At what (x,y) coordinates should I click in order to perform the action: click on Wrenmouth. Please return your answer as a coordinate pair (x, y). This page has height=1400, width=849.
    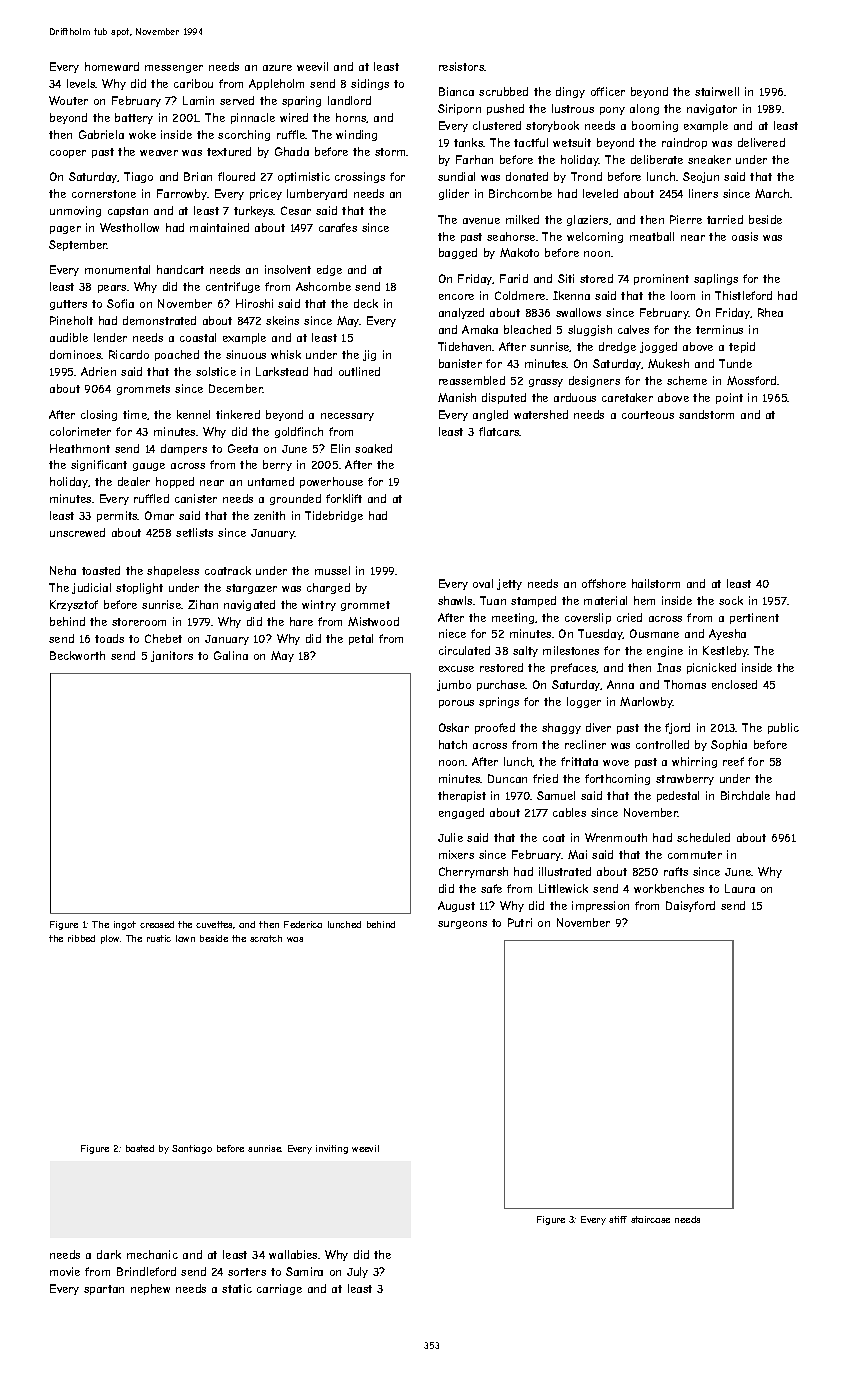
    Looking at the image, I should click on (616, 837).
